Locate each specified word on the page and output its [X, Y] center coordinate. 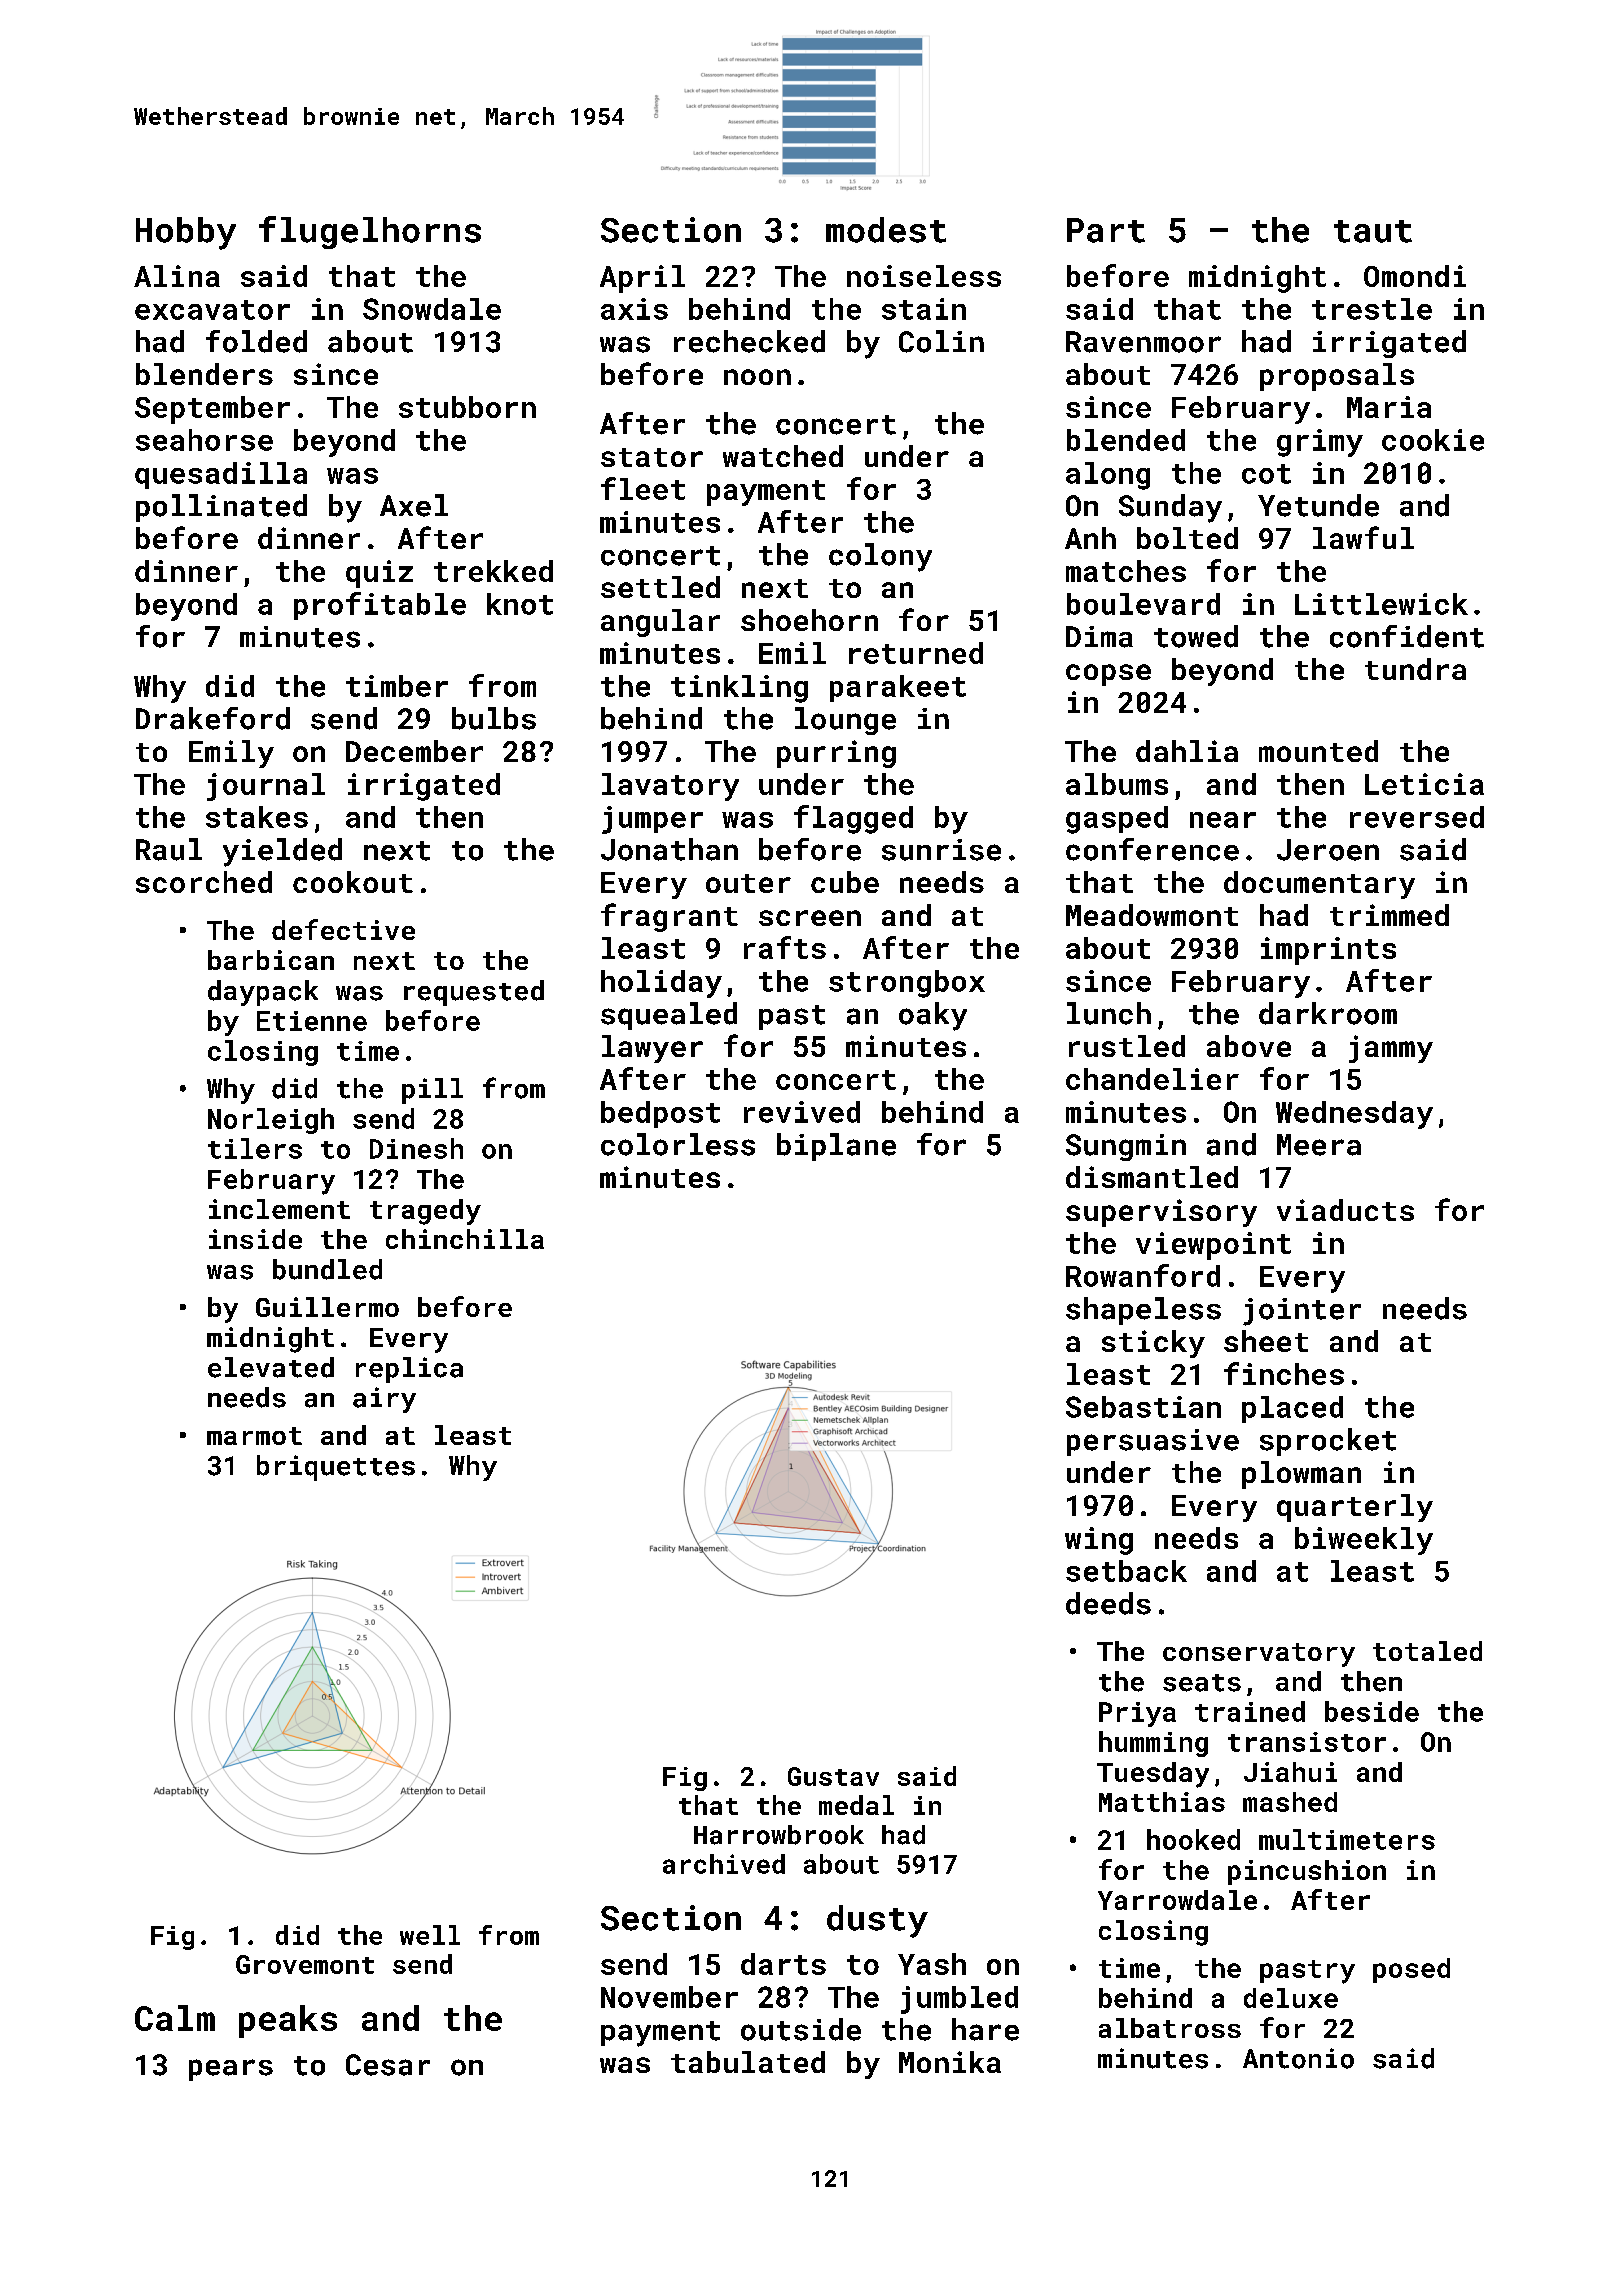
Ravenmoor [1143, 342]
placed [1292, 1409]
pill [432, 1091]
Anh [1090, 538]
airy [384, 1400]
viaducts [1345, 1210]
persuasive [1153, 1442]
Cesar [388, 2065]
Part [1106, 230]
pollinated [221, 508]
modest [886, 230]
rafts [785, 947]
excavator [212, 310]
